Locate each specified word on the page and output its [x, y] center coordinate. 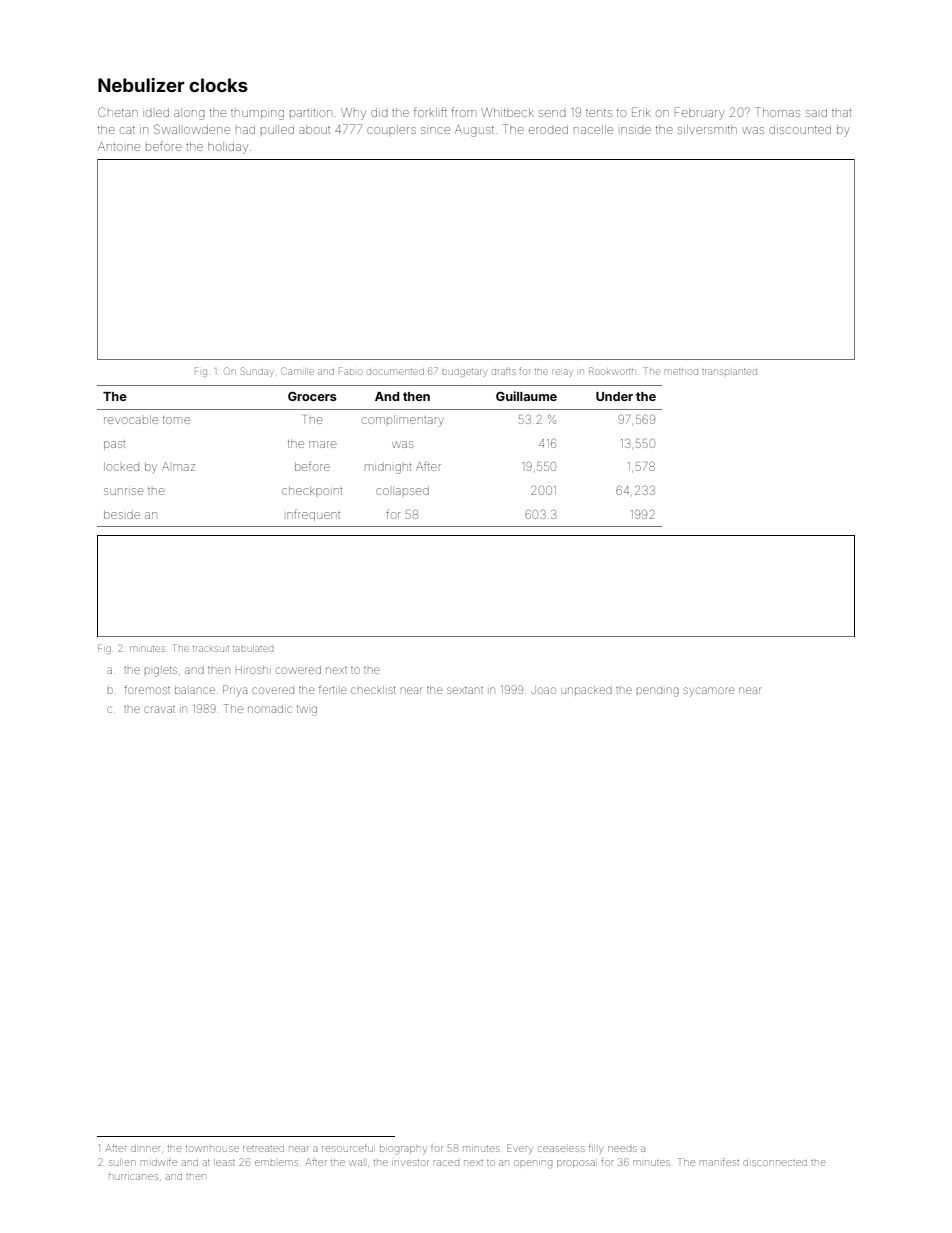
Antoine [119, 146]
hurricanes [133, 1177]
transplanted [729, 372]
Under [614, 396]
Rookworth [612, 371]
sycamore [709, 692]
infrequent [313, 515]
